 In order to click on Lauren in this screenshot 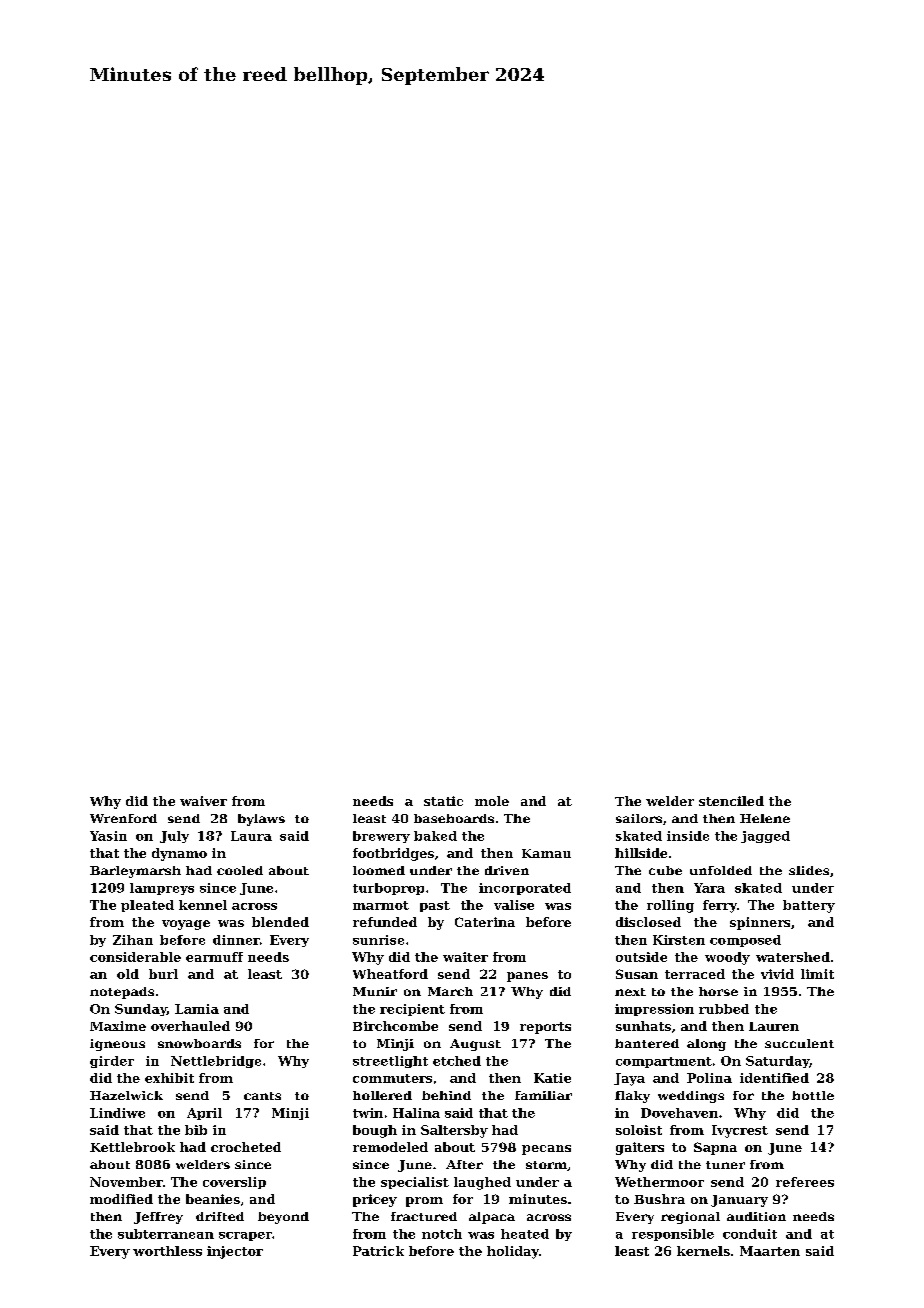, I will do `click(774, 1026)`.
